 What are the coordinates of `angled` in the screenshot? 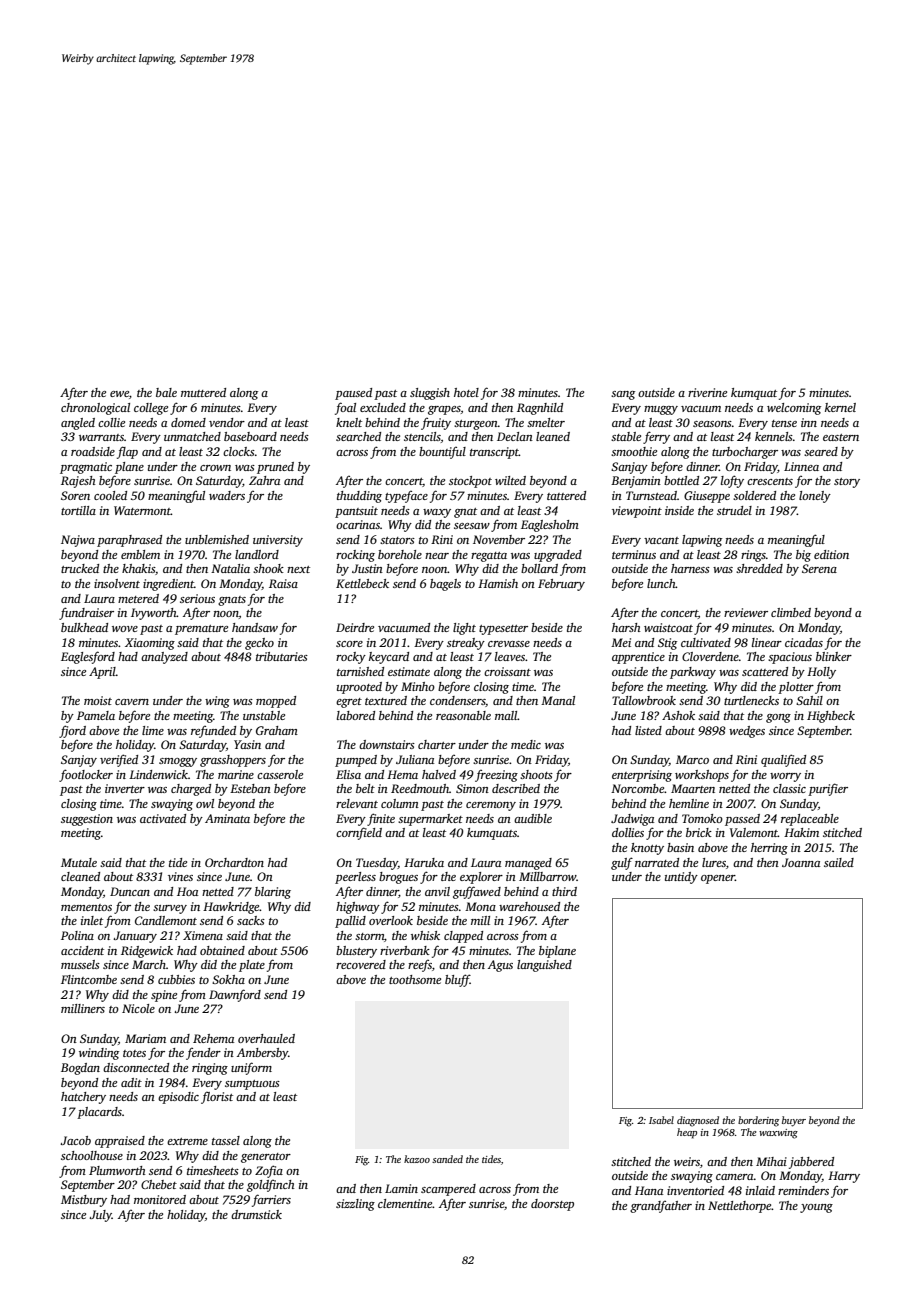 It's located at (78, 424).
